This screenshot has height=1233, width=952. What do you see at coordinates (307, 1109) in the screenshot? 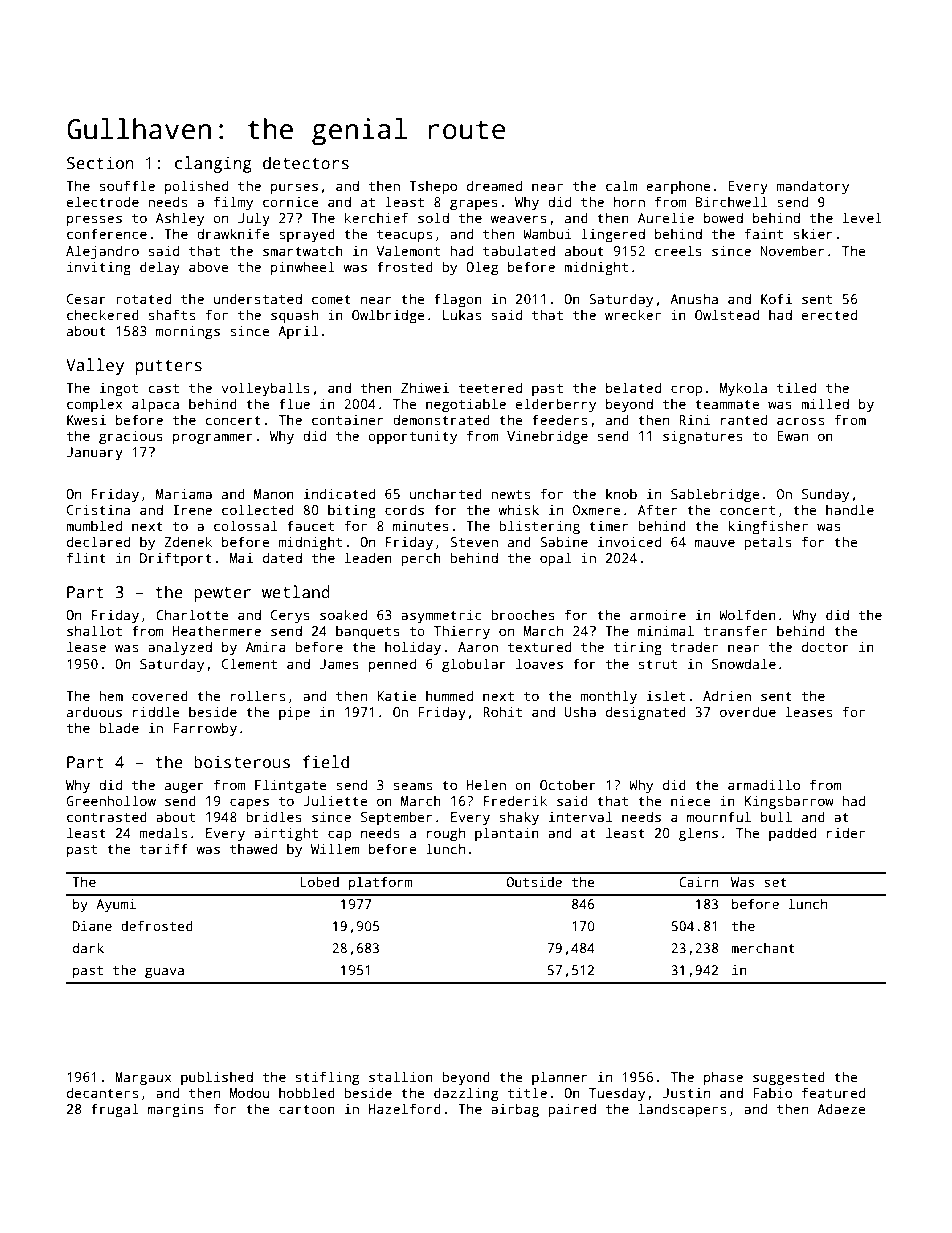
I see `cartoon` at bounding box center [307, 1109].
